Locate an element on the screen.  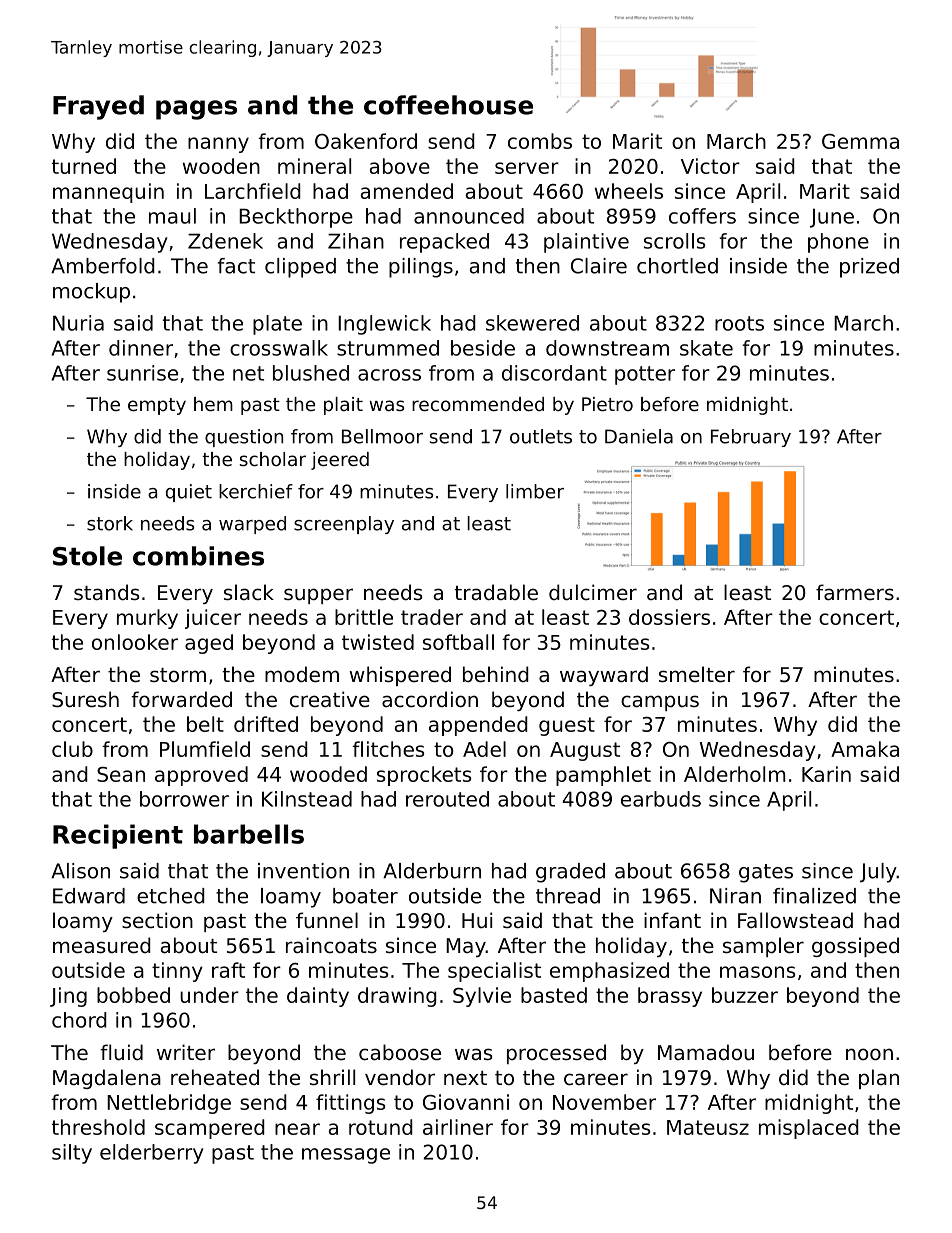
Frayed is located at coordinates (98, 107).
